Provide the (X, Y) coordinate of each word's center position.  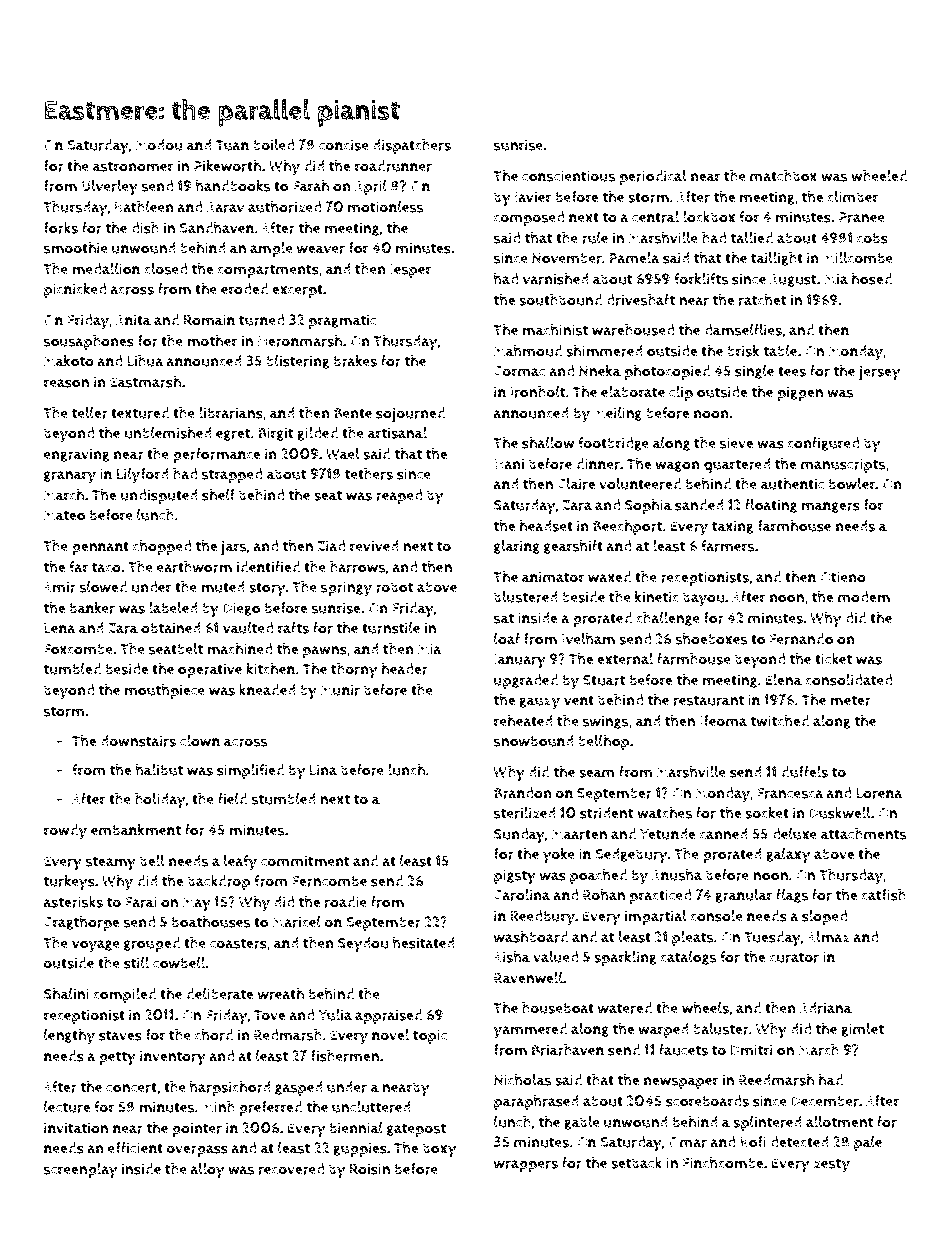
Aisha (511, 957)
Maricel (296, 922)
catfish (883, 895)
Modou (159, 145)
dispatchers (412, 146)
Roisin (370, 1169)
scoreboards (707, 1101)
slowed (103, 587)
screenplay (81, 1171)
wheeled (879, 176)
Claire (576, 484)
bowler (852, 484)
